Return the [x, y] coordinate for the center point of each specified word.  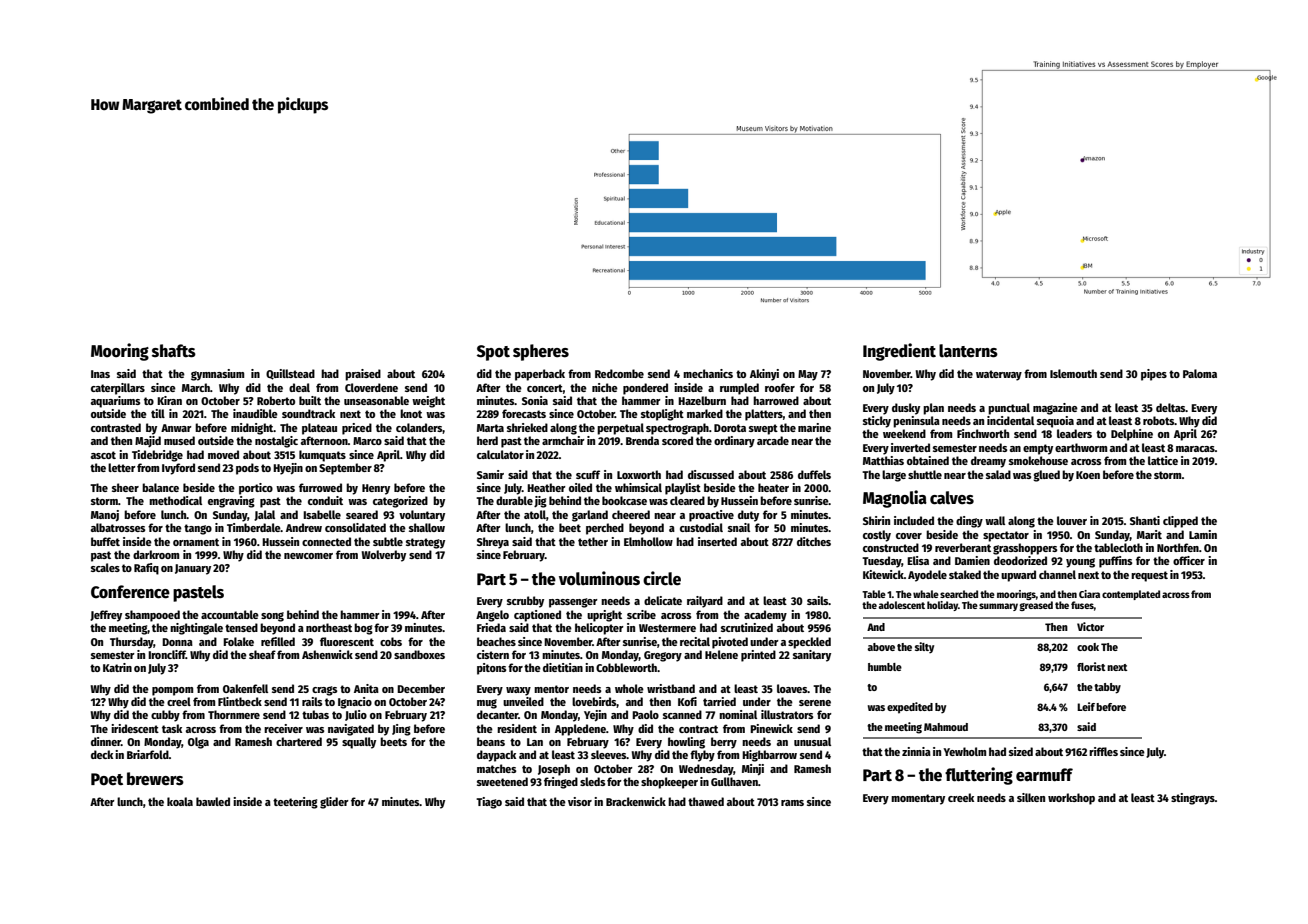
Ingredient [899, 352]
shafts [174, 351]
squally [359, 743]
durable [514, 500]
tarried [719, 701]
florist [1091, 666]
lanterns [968, 351]
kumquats [322, 456]
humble [885, 667]
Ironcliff [167, 654]
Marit [1149, 534]
